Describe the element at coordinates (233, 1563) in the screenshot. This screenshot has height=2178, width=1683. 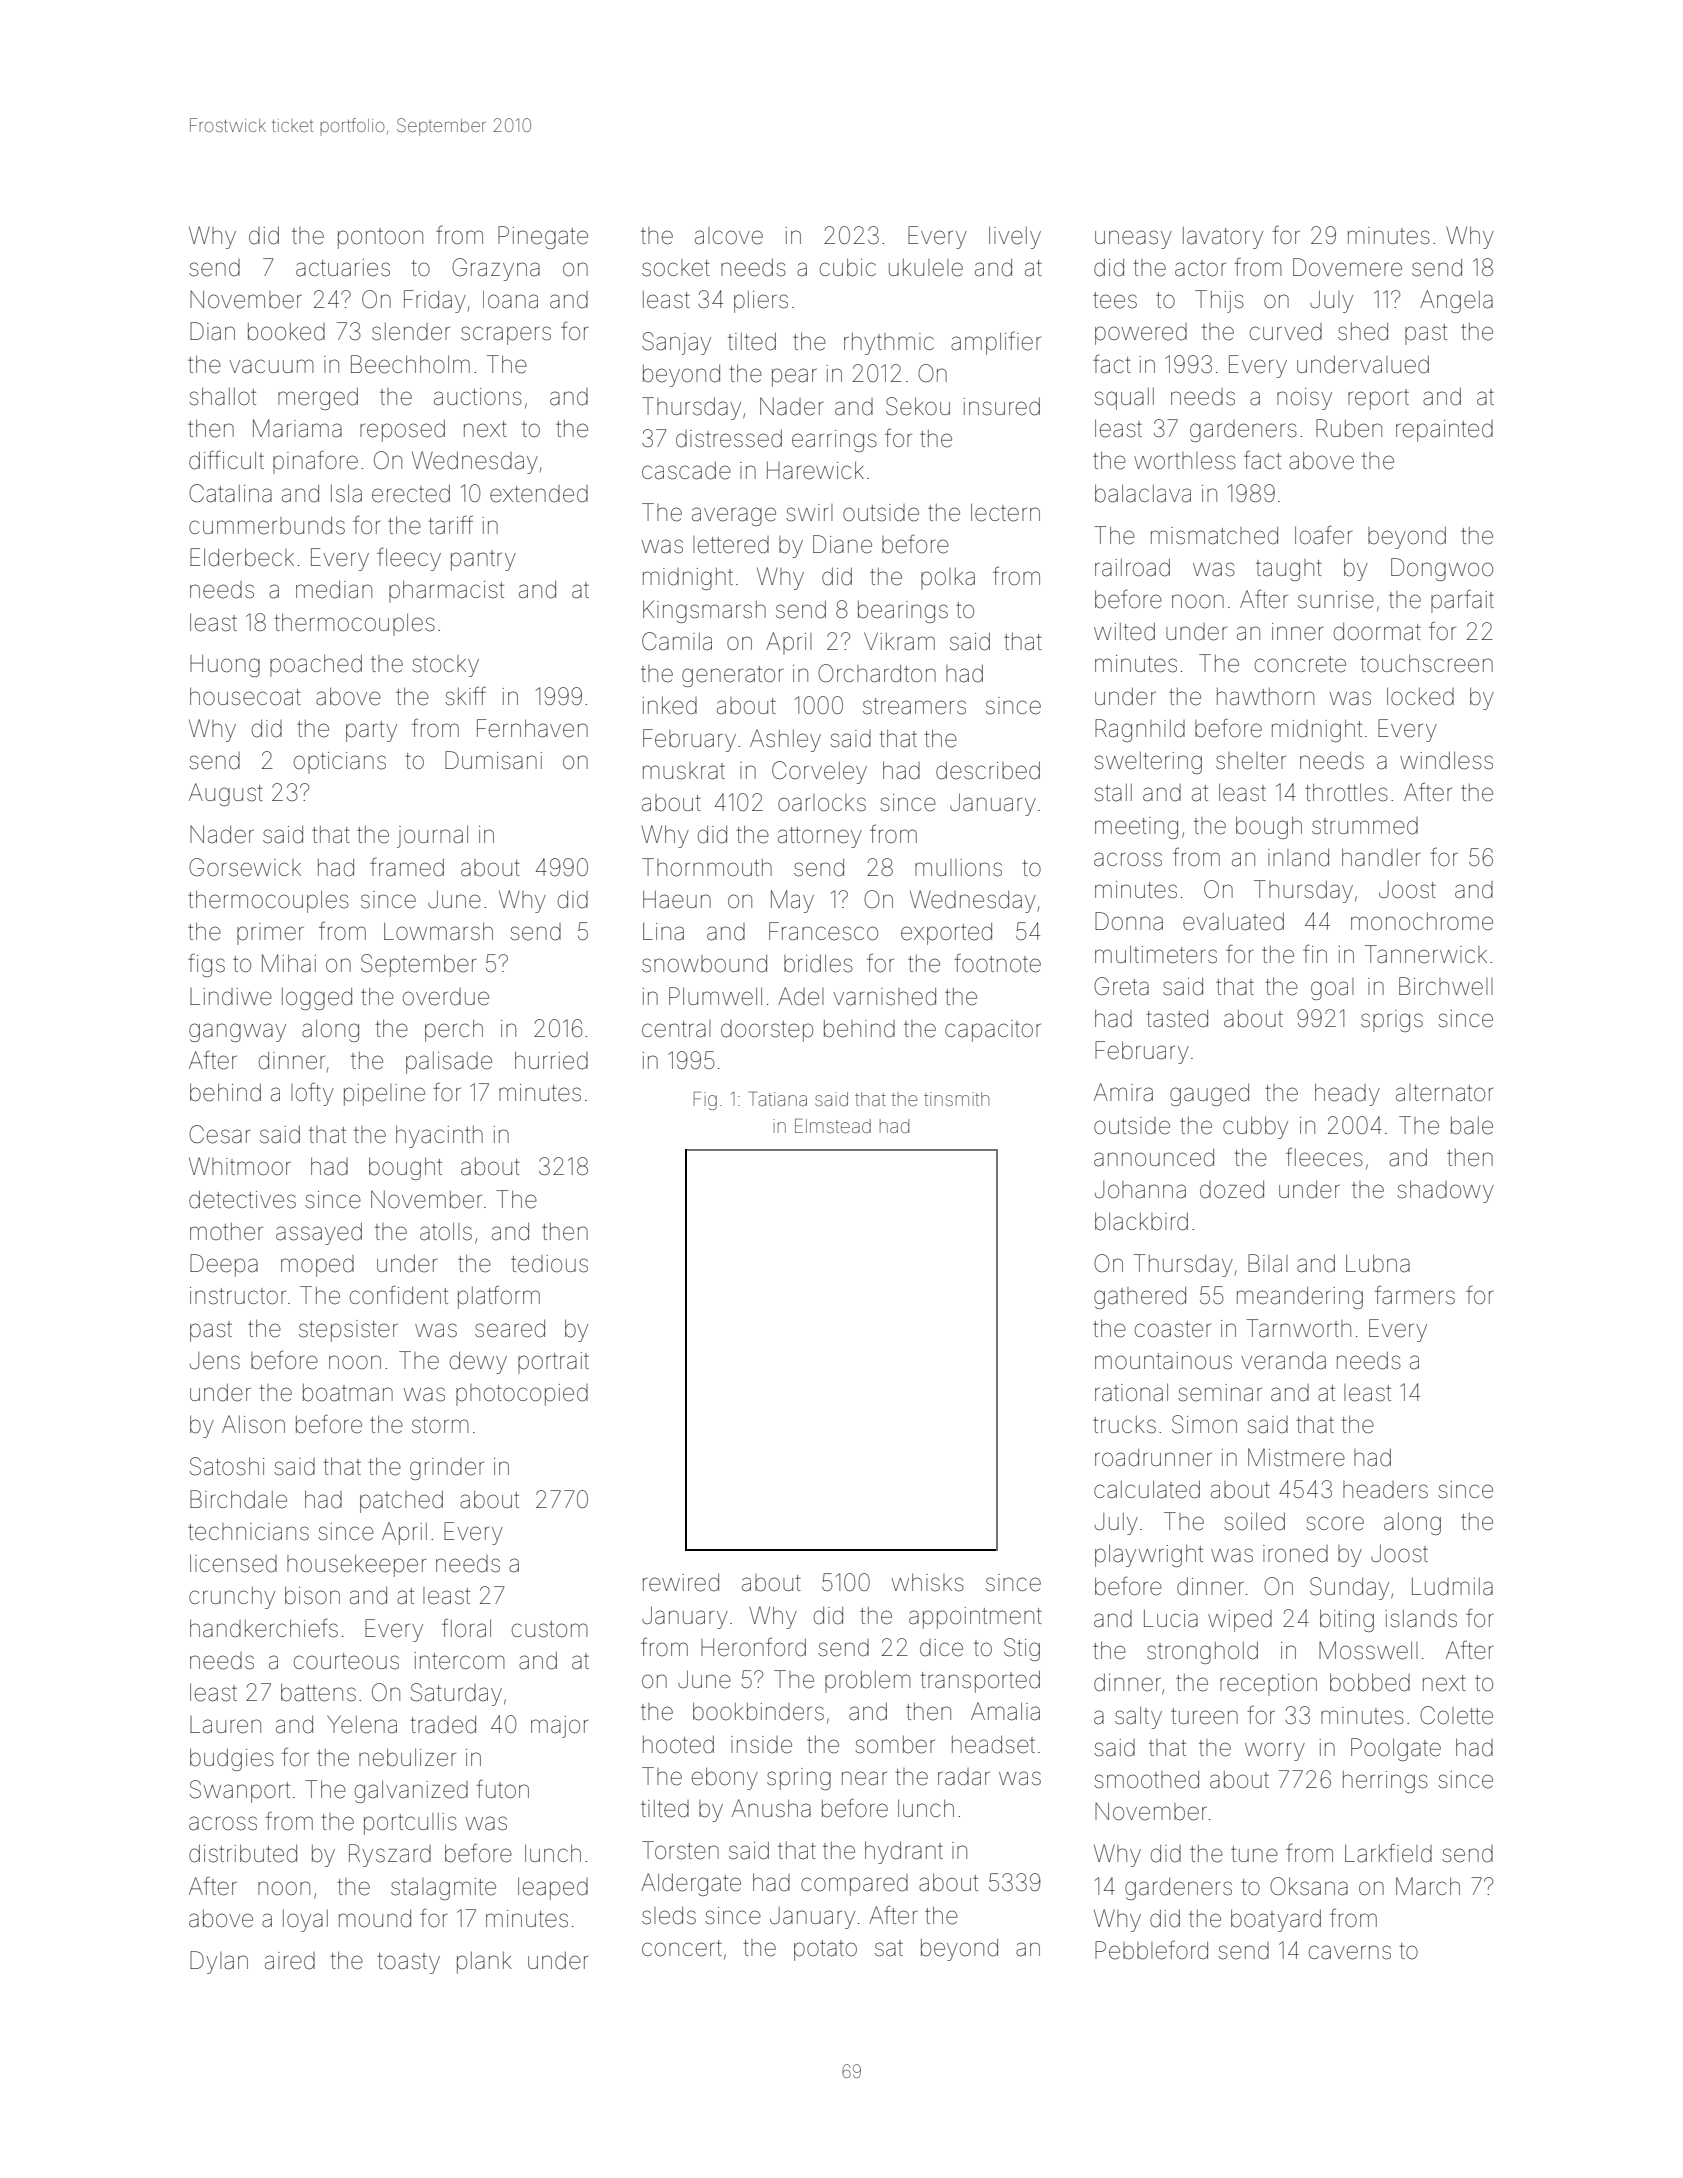
I see `licensed` at that location.
